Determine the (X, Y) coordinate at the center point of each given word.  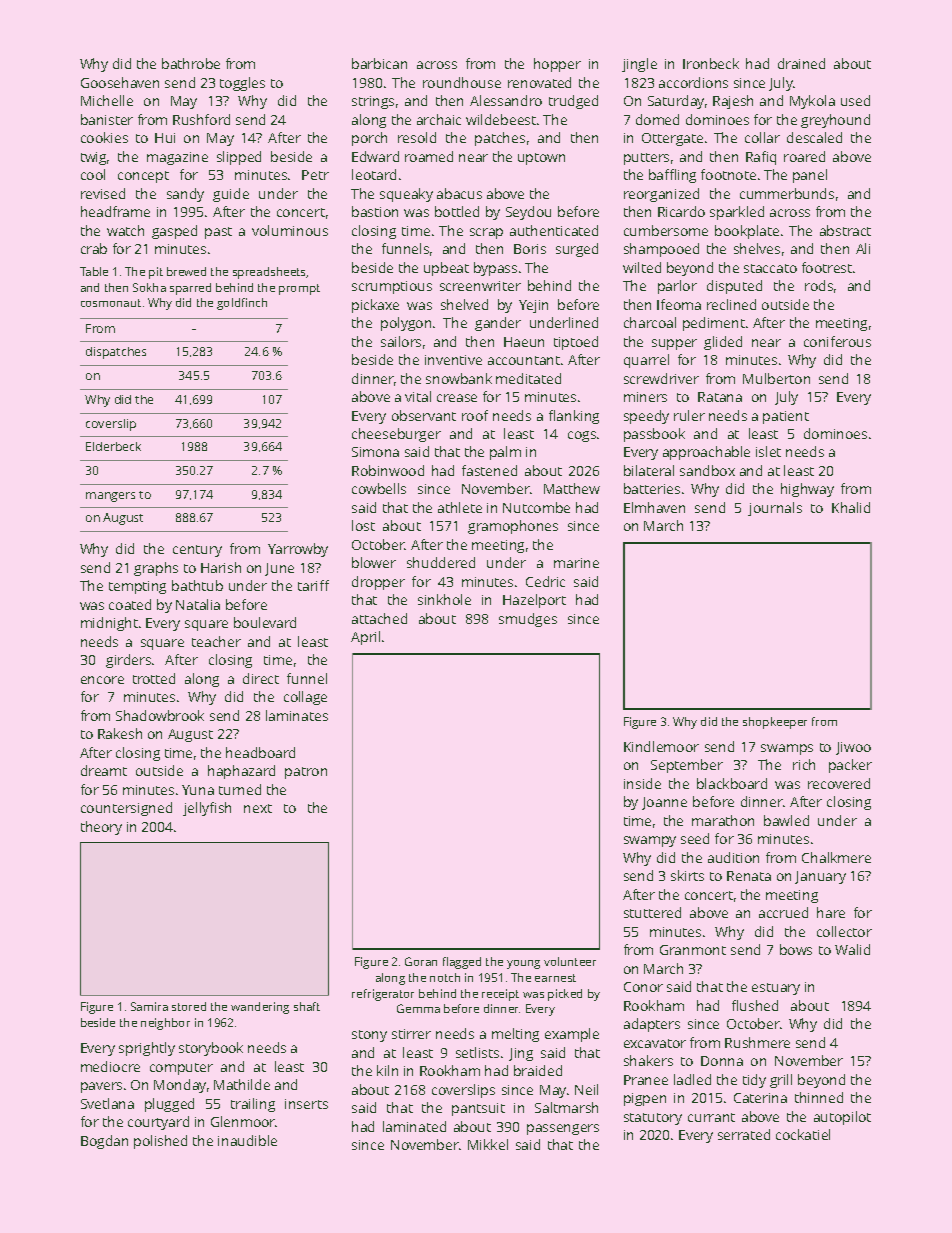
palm (505, 453)
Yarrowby (298, 550)
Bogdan (104, 1142)
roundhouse (462, 82)
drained (801, 63)
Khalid (851, 507)
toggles (242, 84)
